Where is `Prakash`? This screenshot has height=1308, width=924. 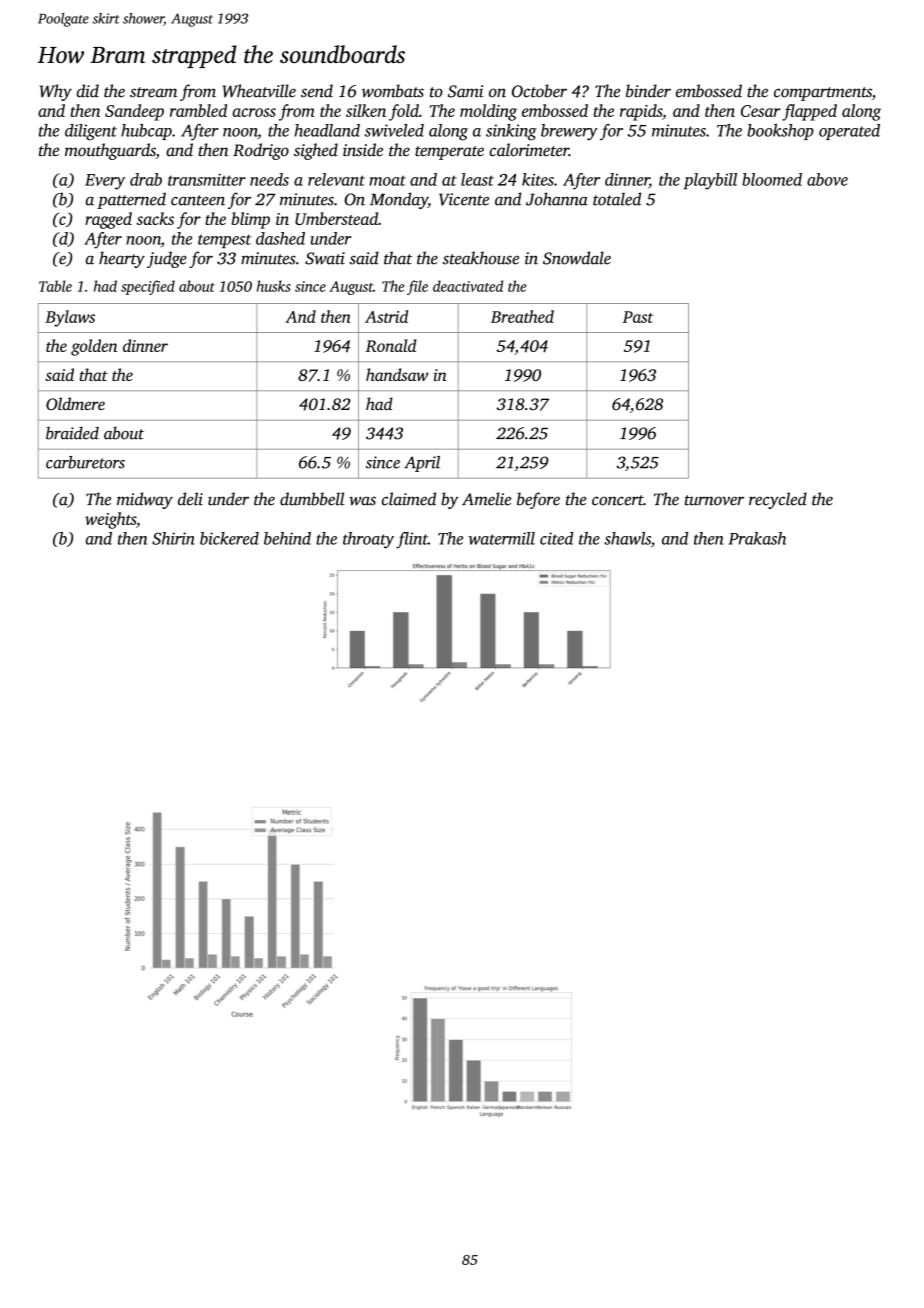
Prakash is located at coordinates (757, 538).
